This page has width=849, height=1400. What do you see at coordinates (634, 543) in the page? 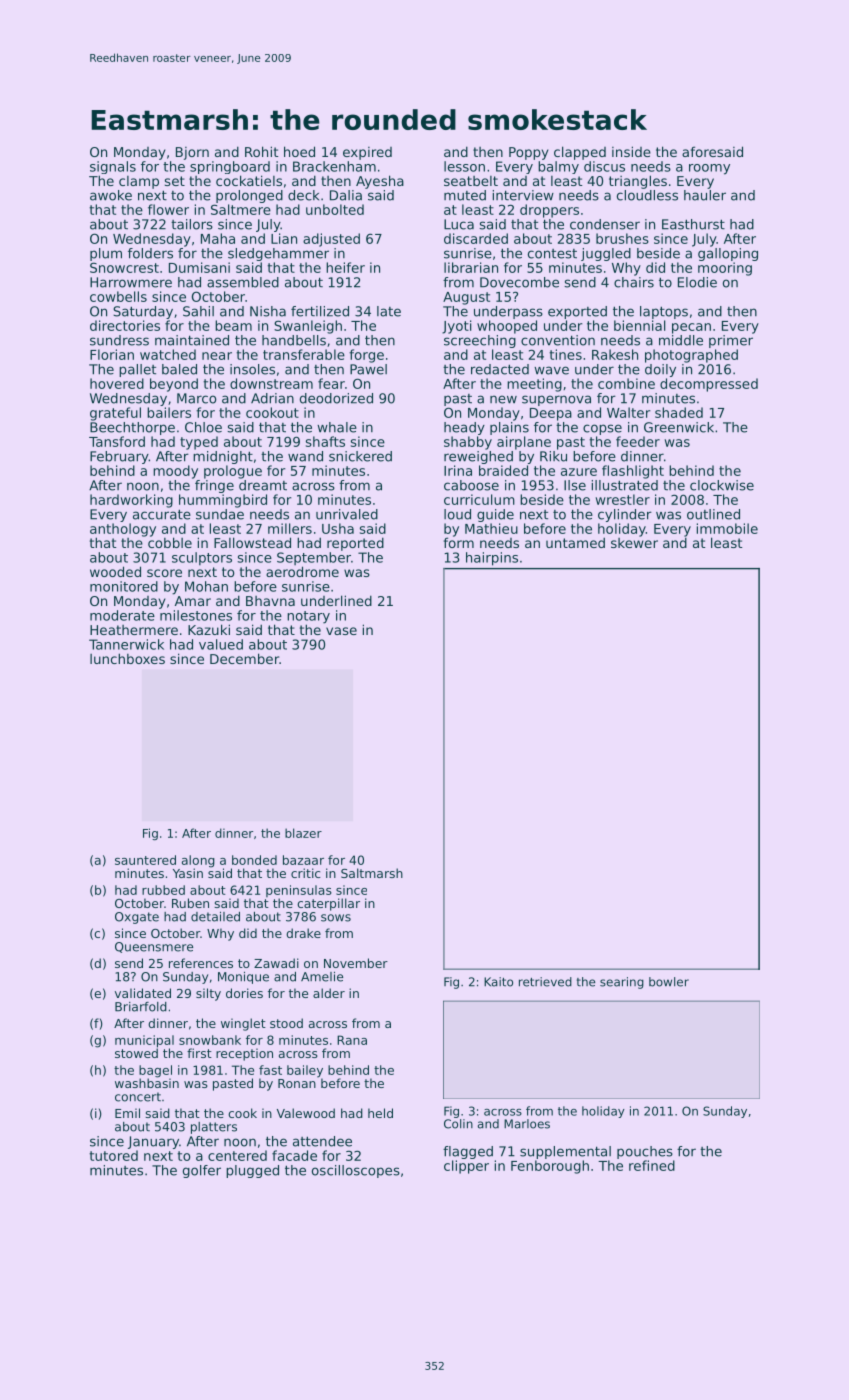
I see `skewer` at bounding box center [634, 543].
